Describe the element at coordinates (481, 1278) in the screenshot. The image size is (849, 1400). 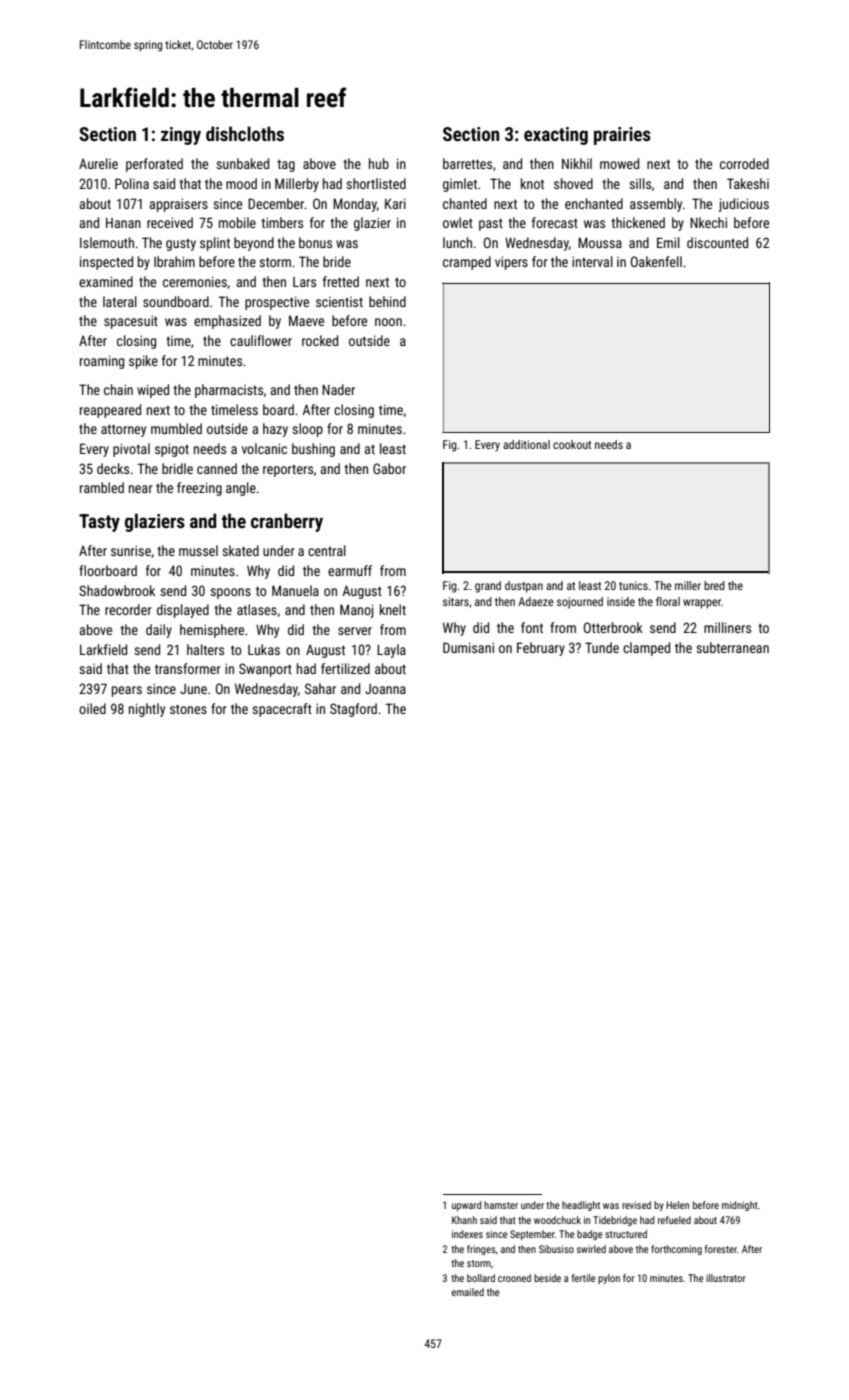
I see `bollard` at that location.
